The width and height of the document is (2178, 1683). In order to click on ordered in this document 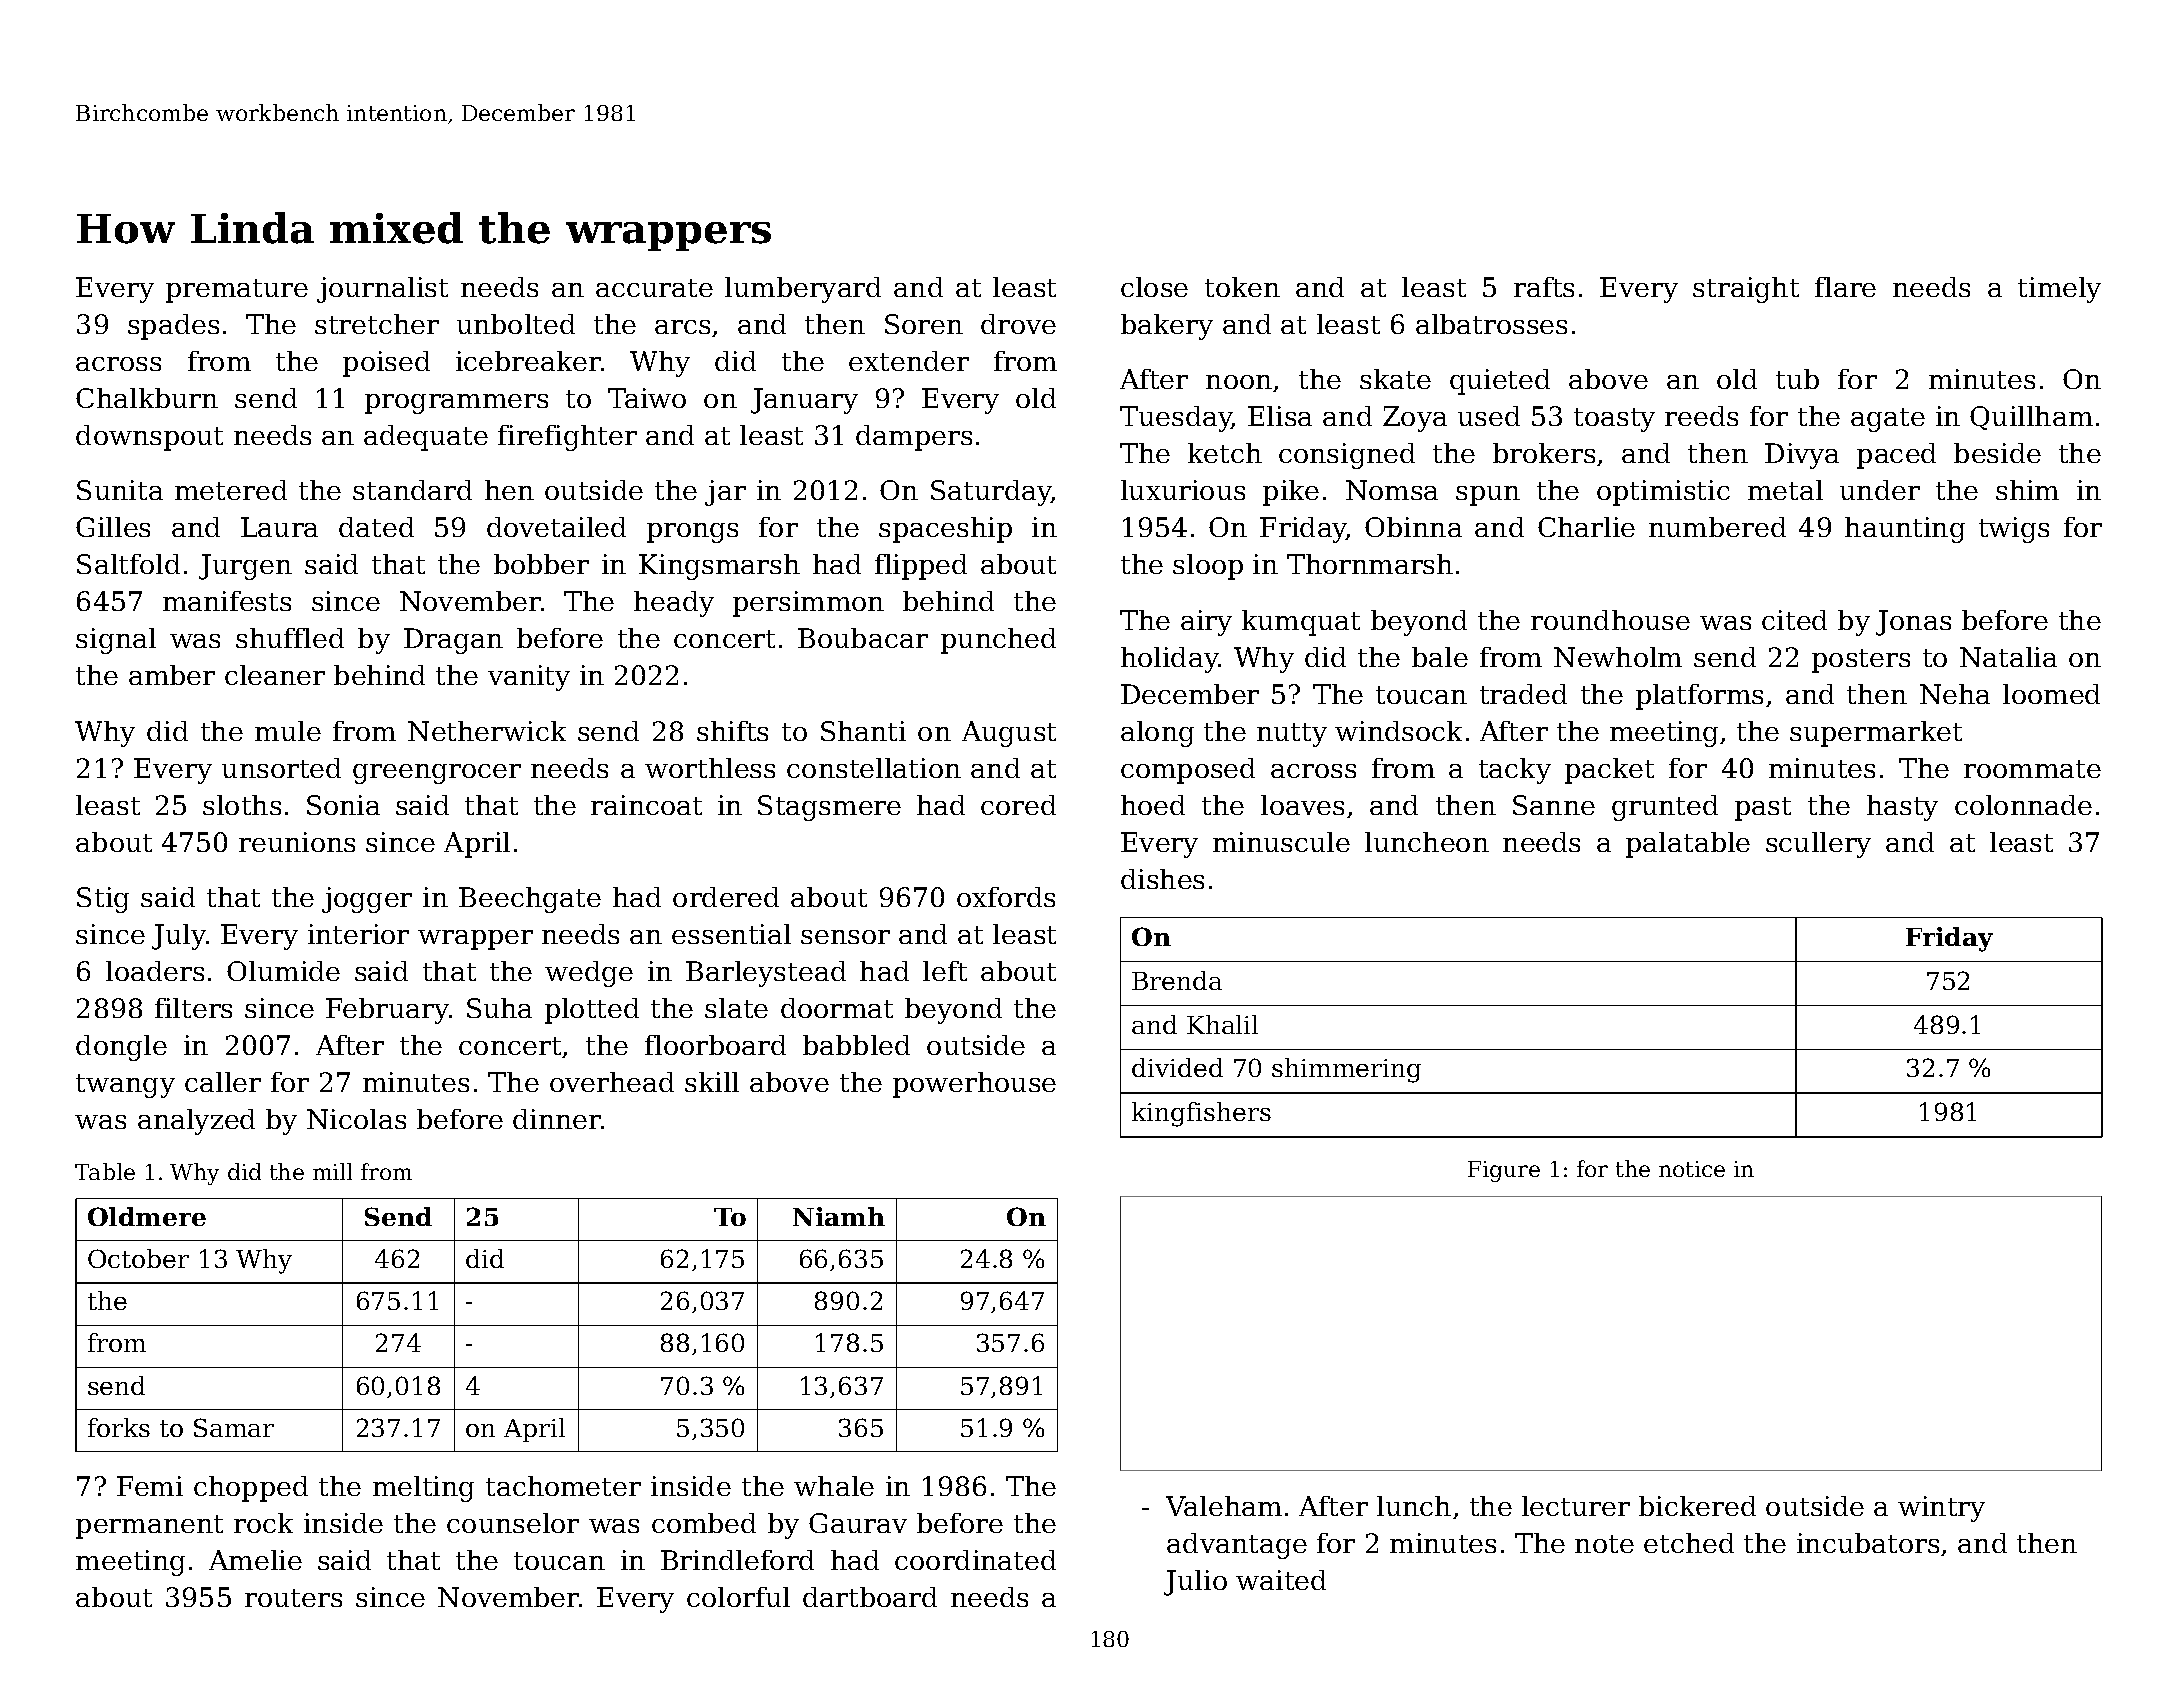, I will do `click(726, 897)`.
